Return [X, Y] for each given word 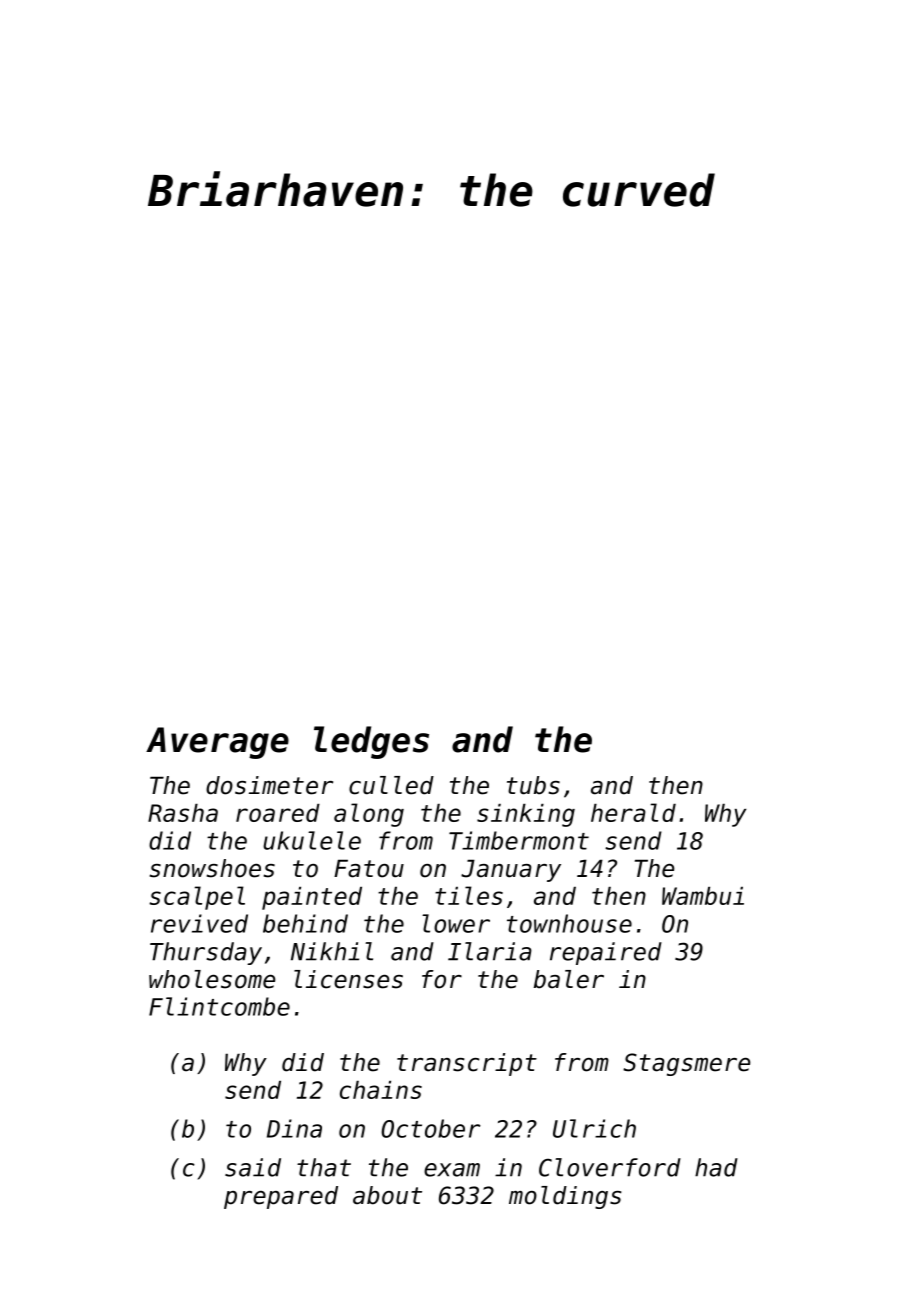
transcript [467, 1064]
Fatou [369, 868]
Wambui [703, 896]
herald [633, 812]
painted [312, 898]
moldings [565, 1197]
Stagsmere [686, 1064]
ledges [371, 742]
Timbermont [519, 840]
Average [217, 743]
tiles [469, 895]
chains [381, 1090]
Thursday [206, 953]
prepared [281, 1197]
